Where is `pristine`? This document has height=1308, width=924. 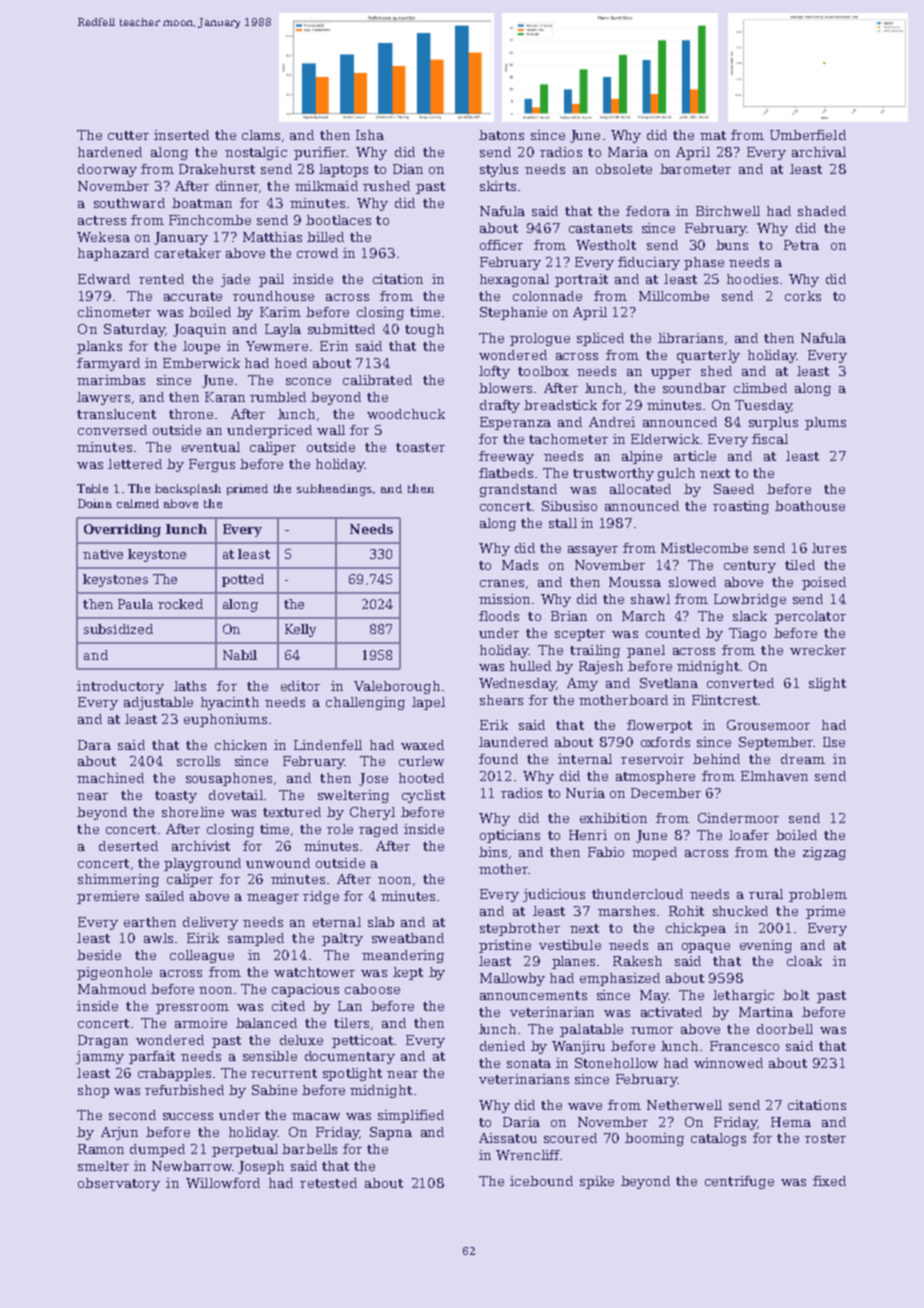
pristine is located at coordinates (505, 946).
